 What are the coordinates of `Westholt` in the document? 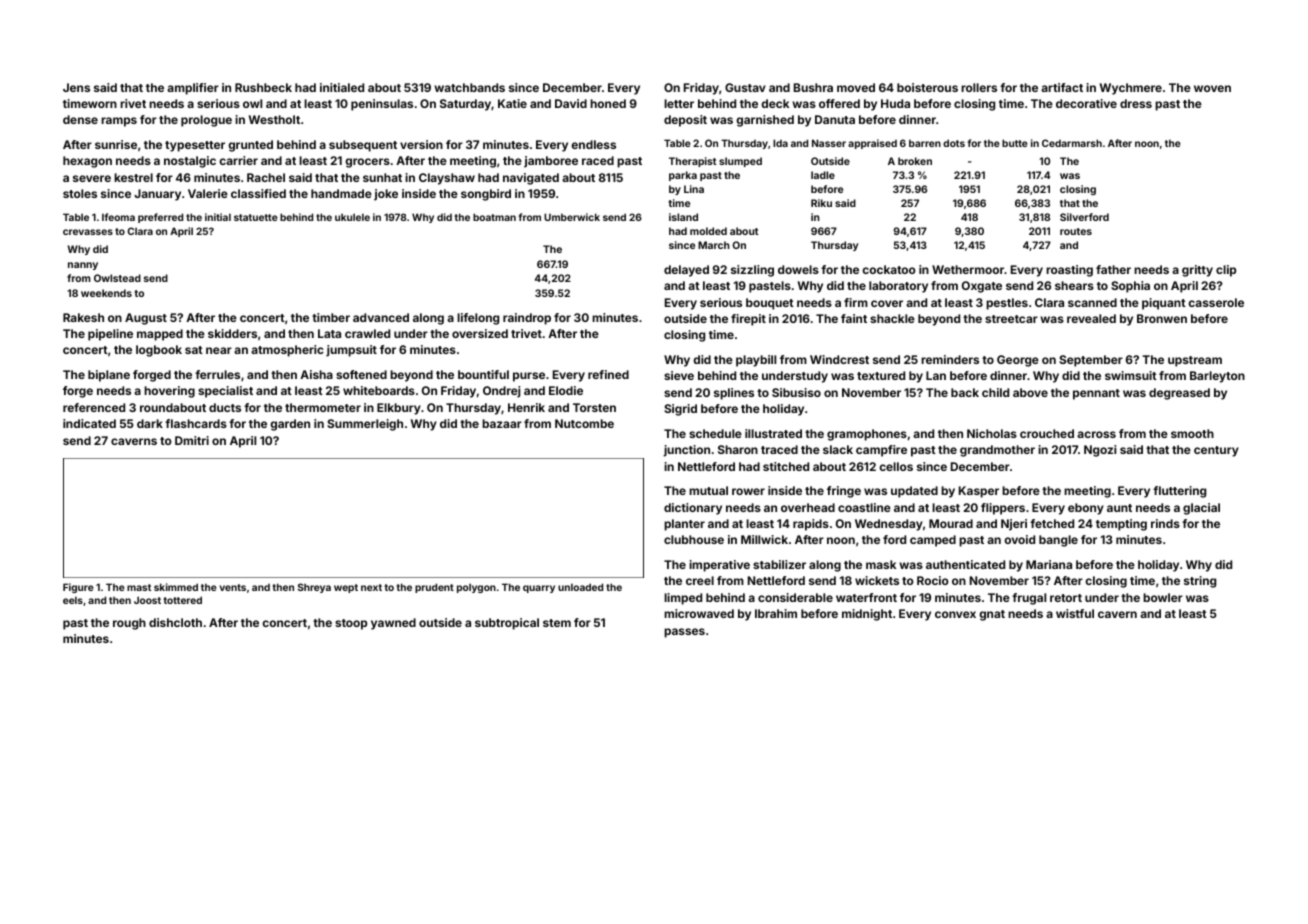 It's located at (274, 119).
